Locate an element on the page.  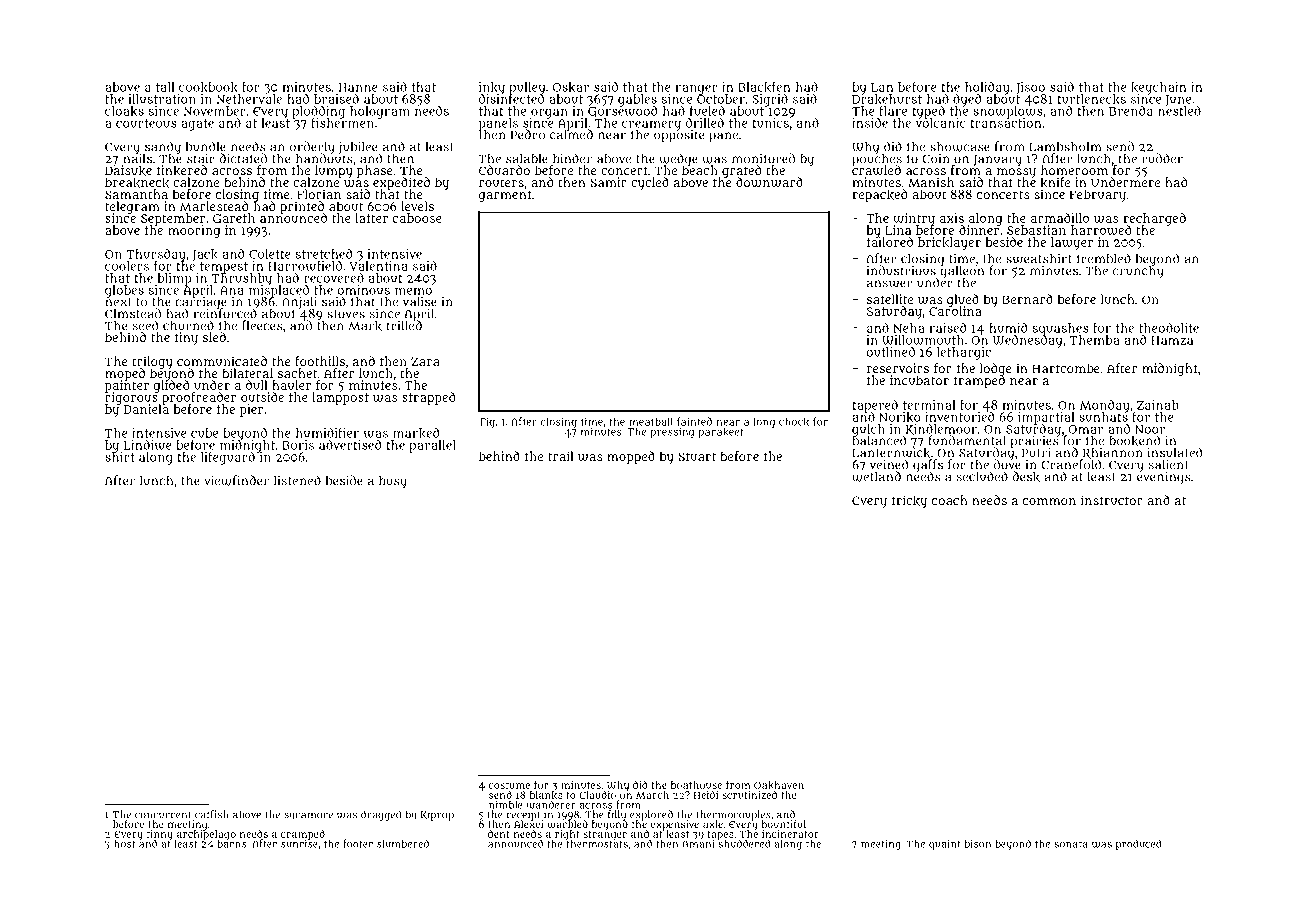
busy is located at coordinates (393, 482).
